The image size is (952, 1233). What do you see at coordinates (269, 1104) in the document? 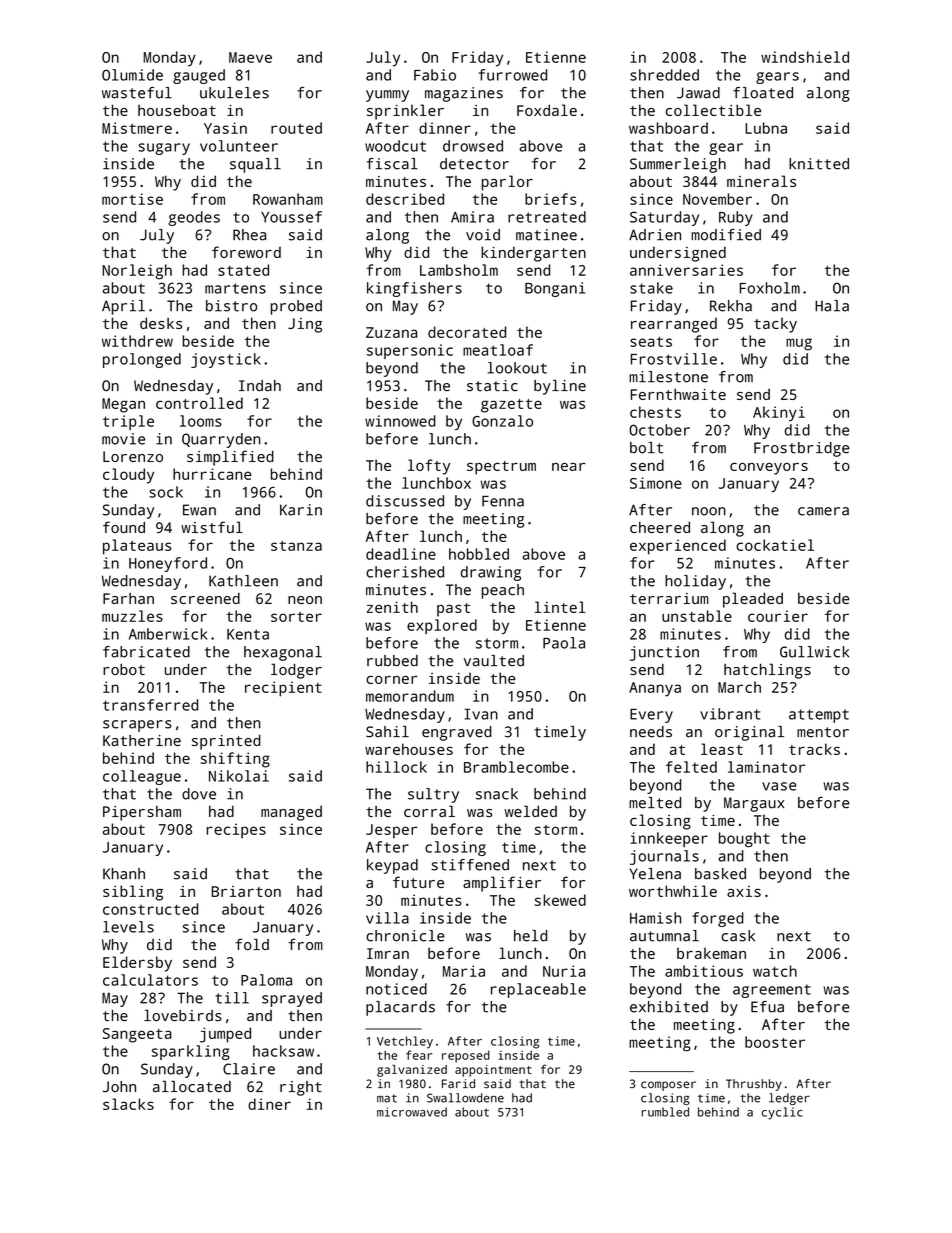
I see `diner` at bounding box center [269, 1104].
